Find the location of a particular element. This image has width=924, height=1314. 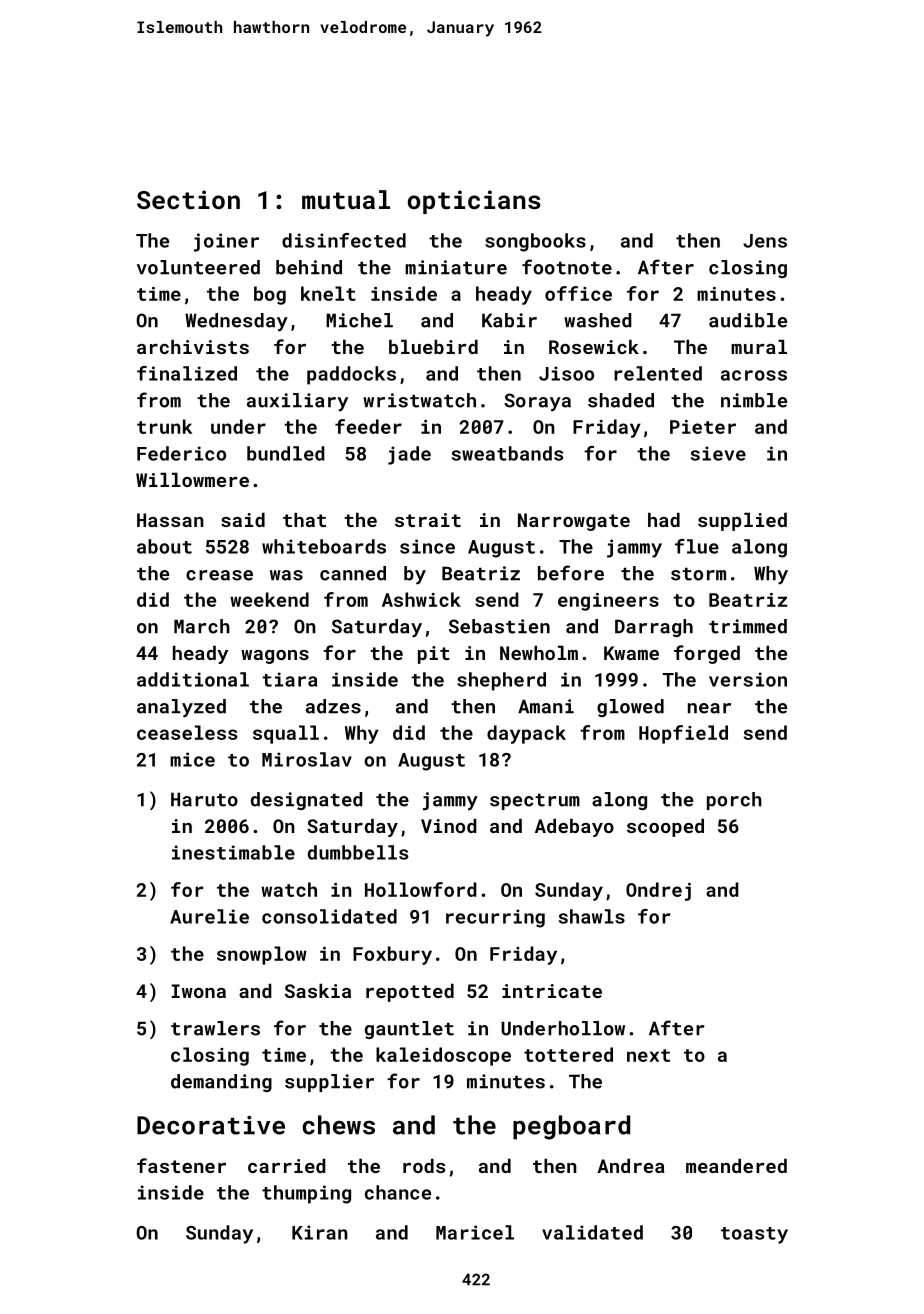

Jens is located at coordinates (765, 241).
